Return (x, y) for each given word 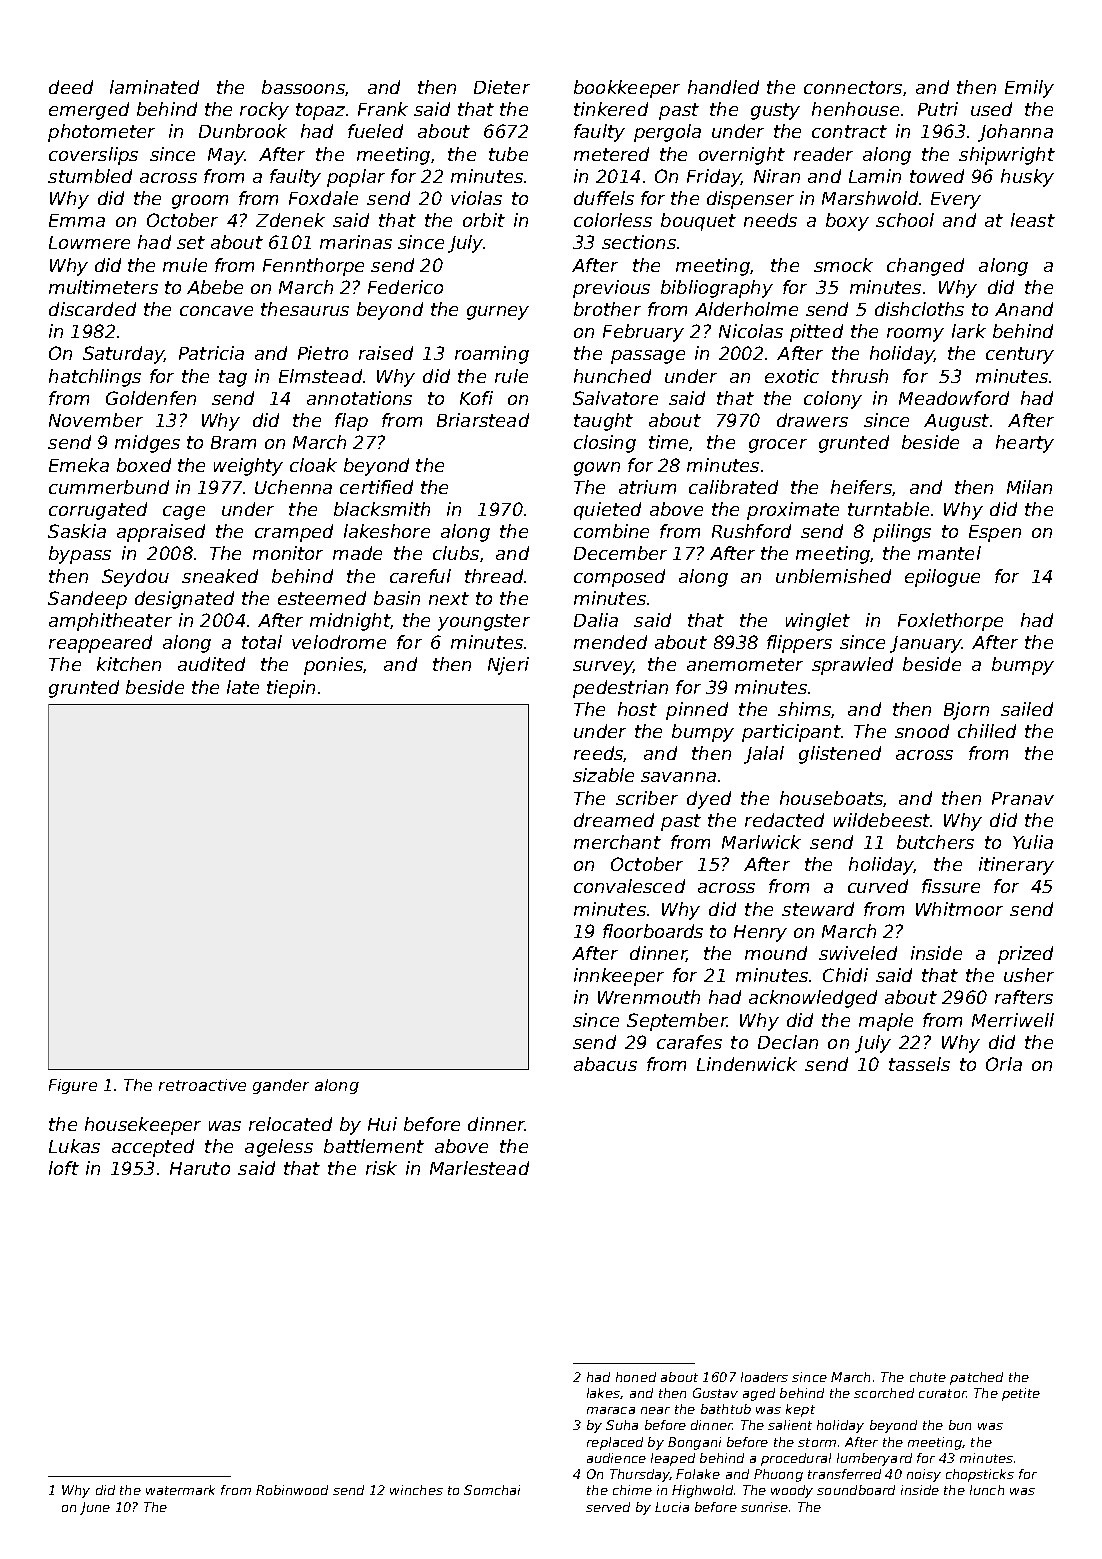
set (191, 242)
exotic (792, 376)
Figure (73, 1086)
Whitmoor (959, 909)
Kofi (476, 398)
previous (611, 289)
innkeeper (619, 977)
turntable (888, 509)
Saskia (77, 531)
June (95, 1508)
